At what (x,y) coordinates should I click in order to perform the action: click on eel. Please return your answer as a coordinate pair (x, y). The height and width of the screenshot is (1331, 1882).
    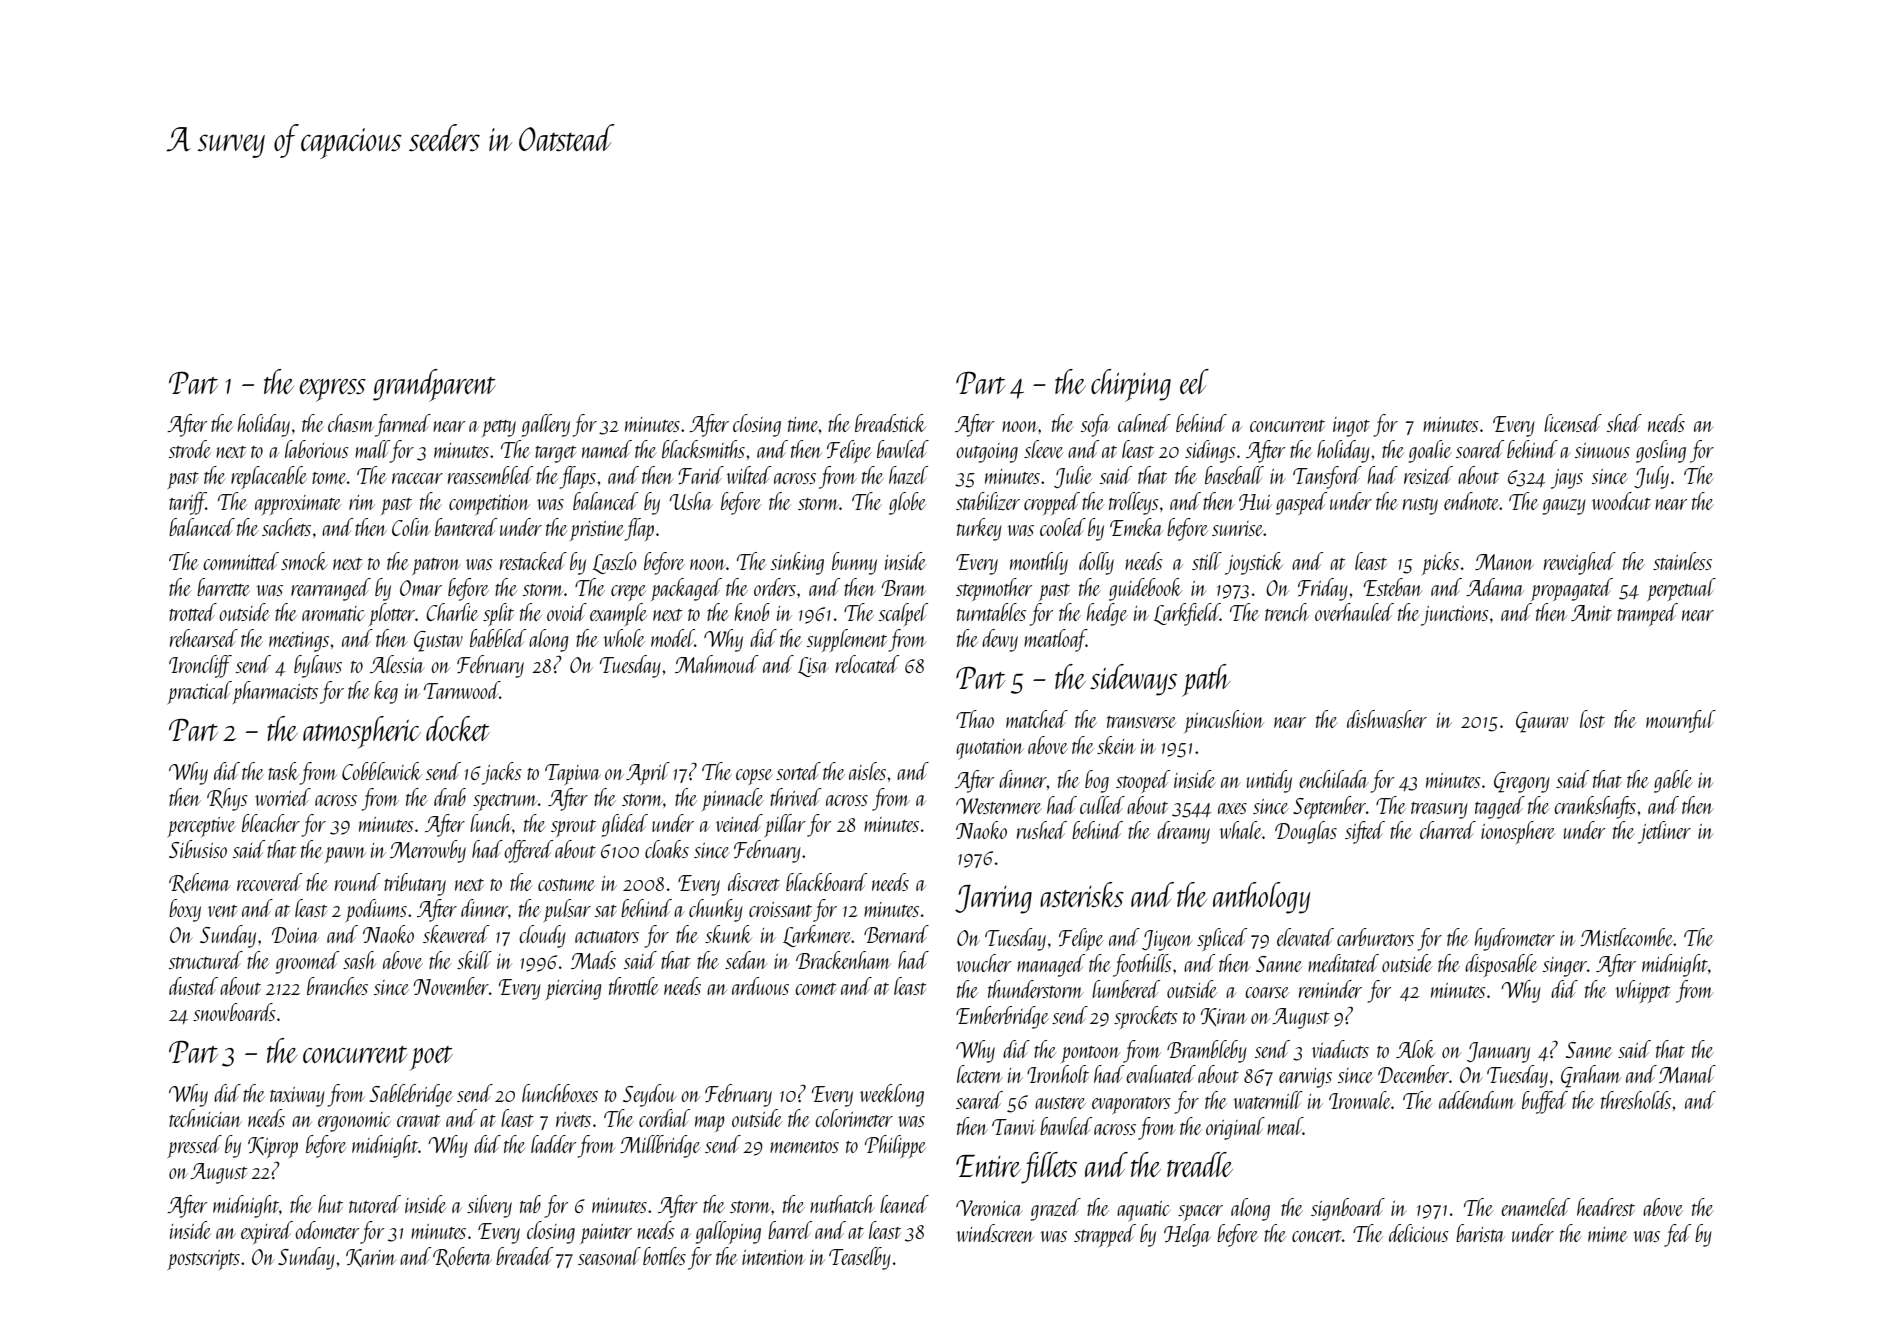
    Looking at the image, I should click on (1194, 381).
